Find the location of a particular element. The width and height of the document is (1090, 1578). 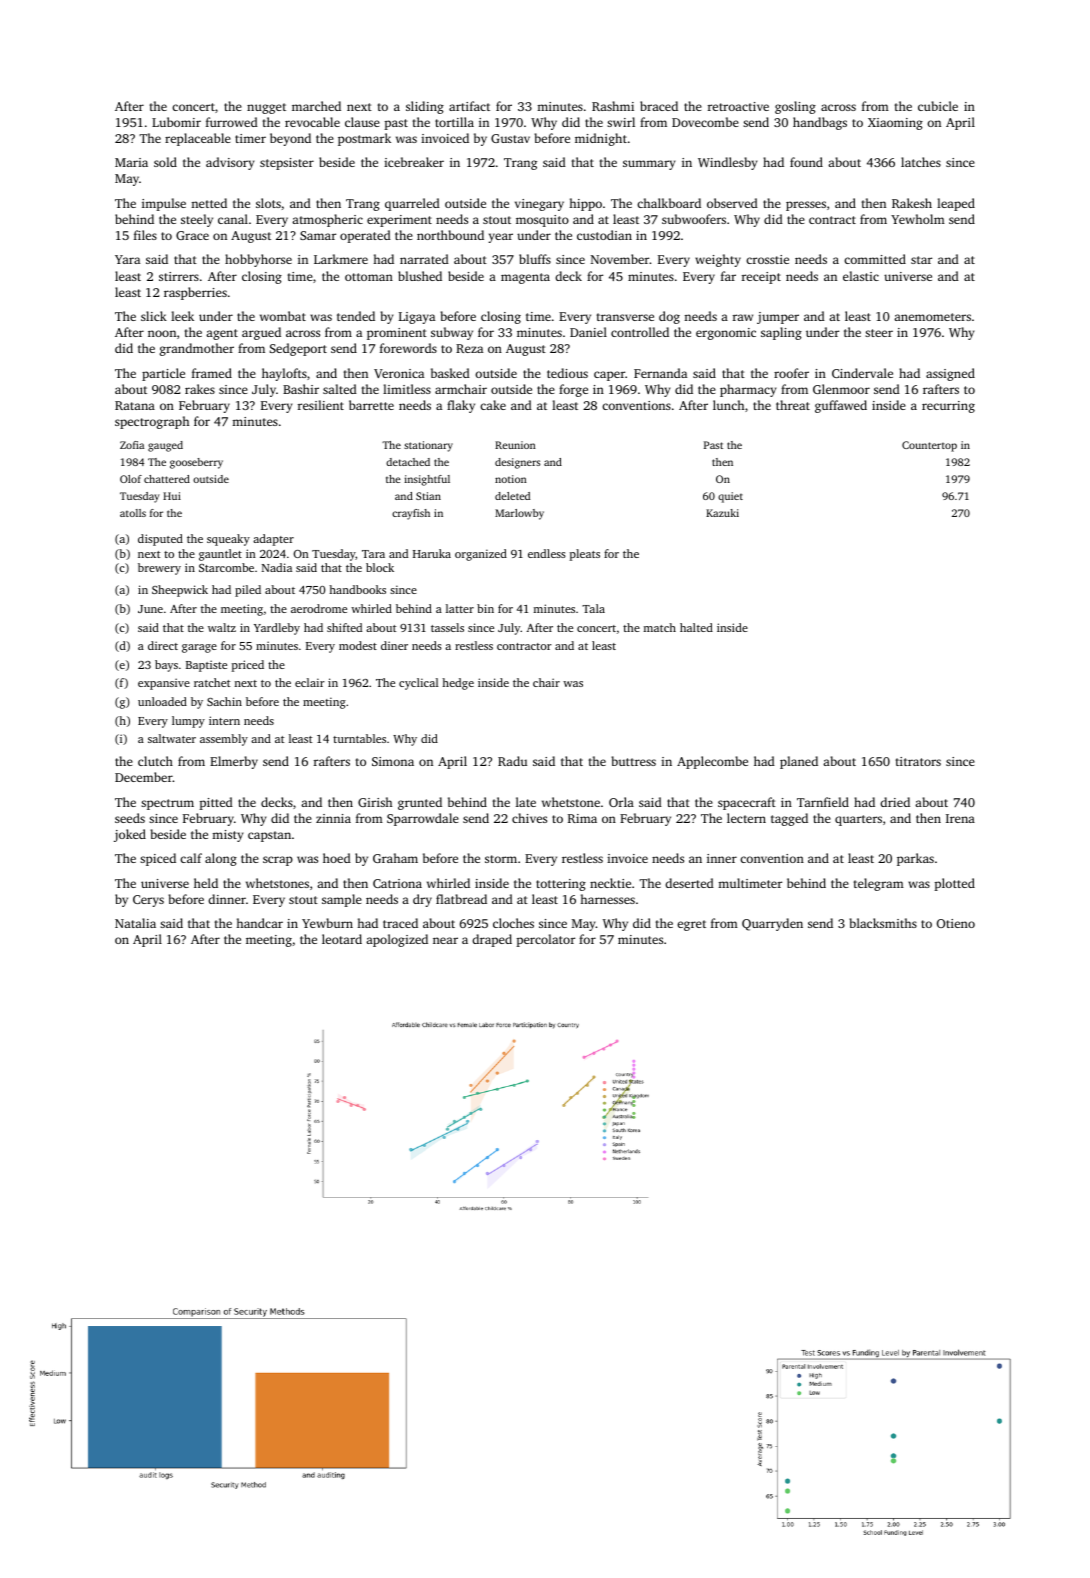

artifact is located at coordinates (469, 106).
